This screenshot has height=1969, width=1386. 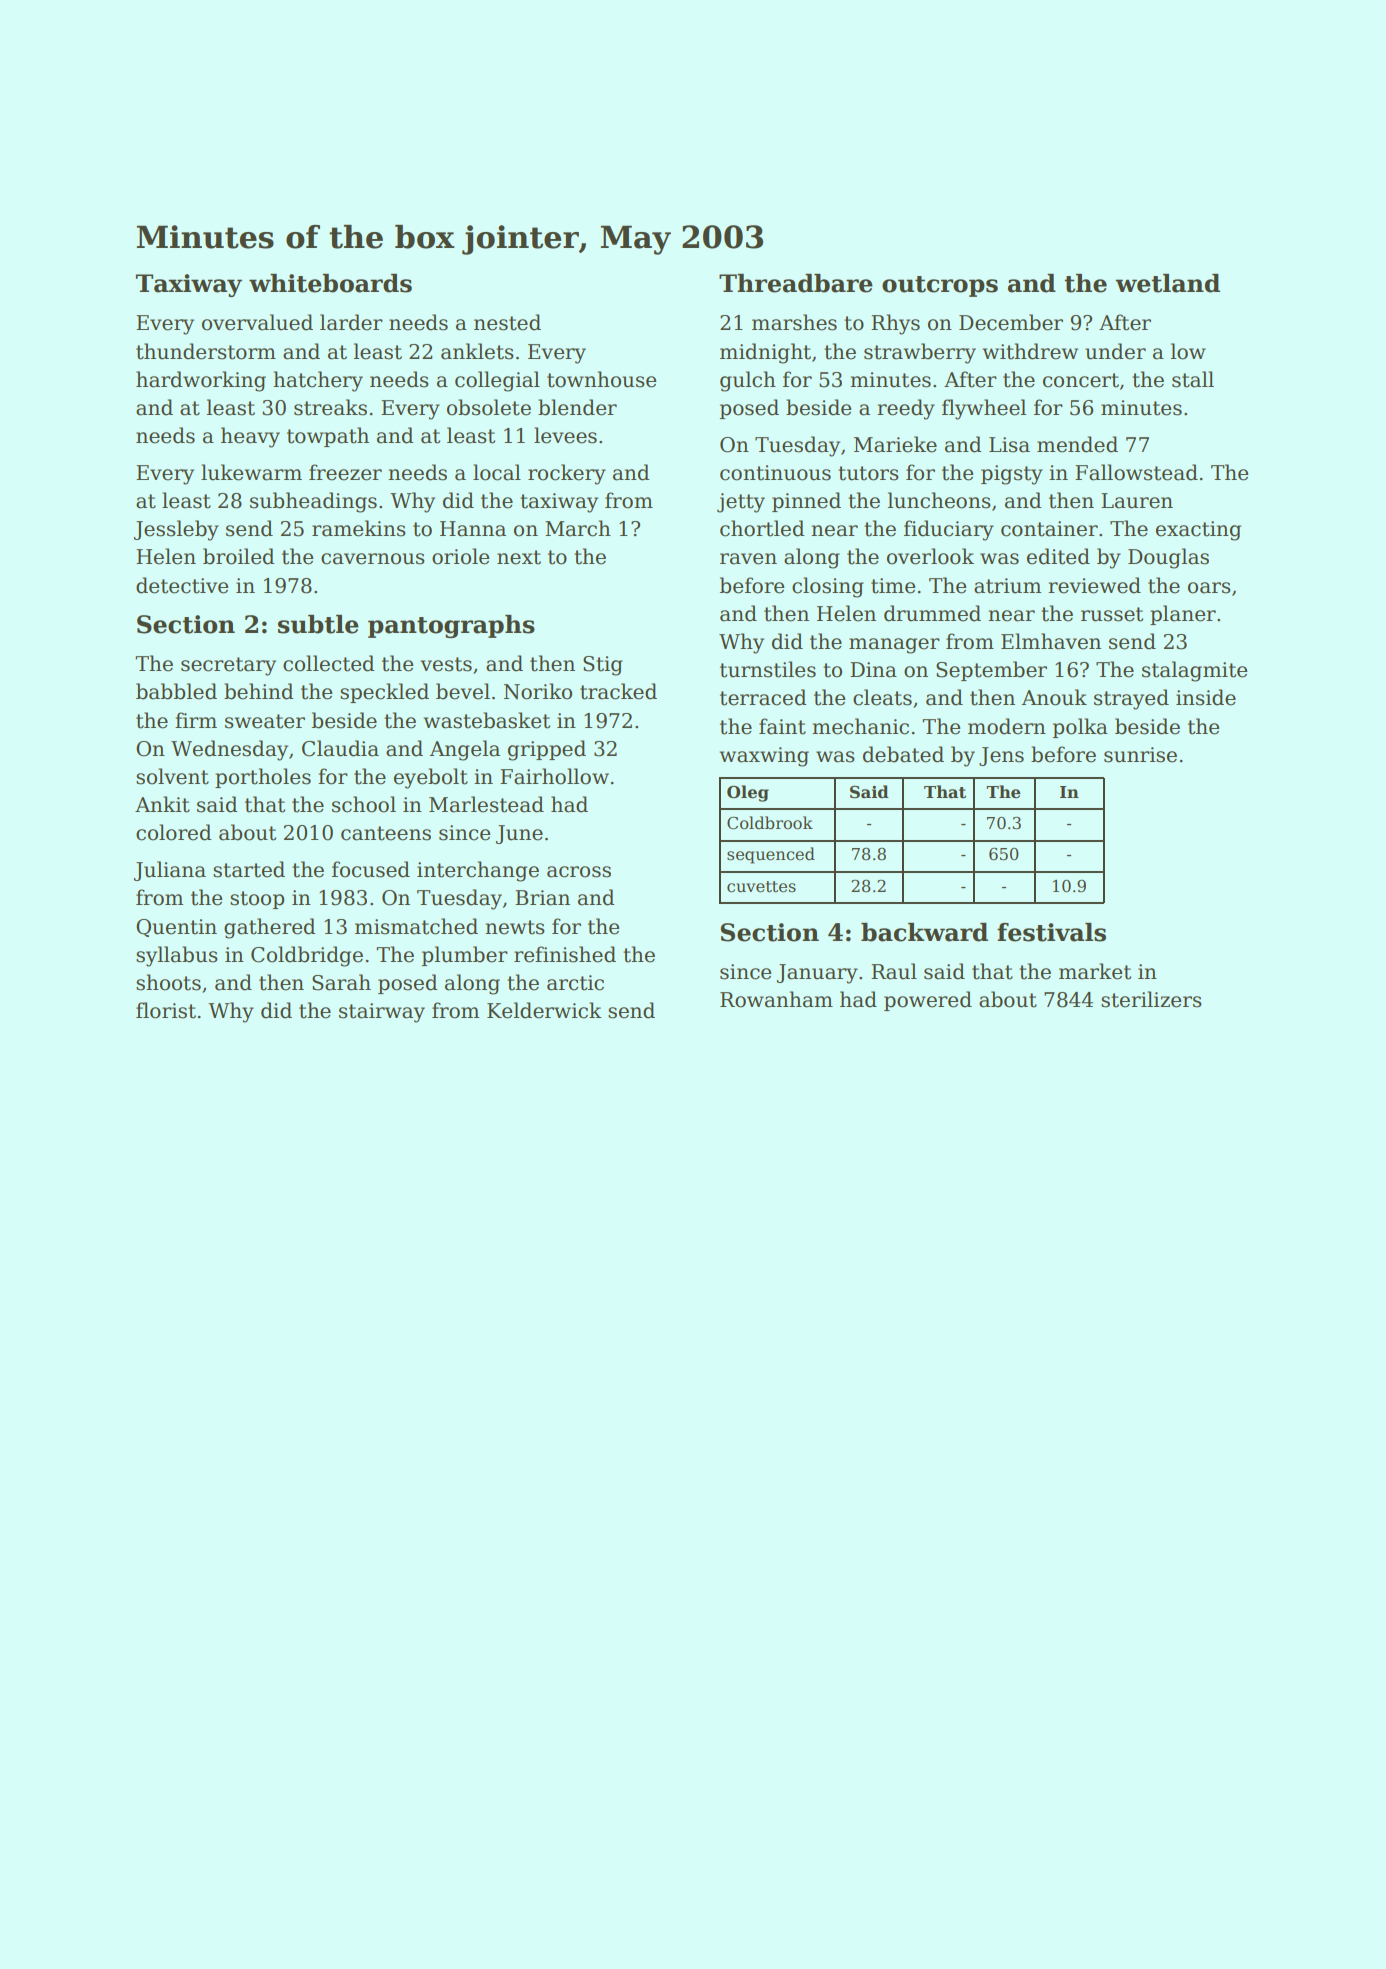 I want to click on Rowanham, so click(x=776, y=999).
